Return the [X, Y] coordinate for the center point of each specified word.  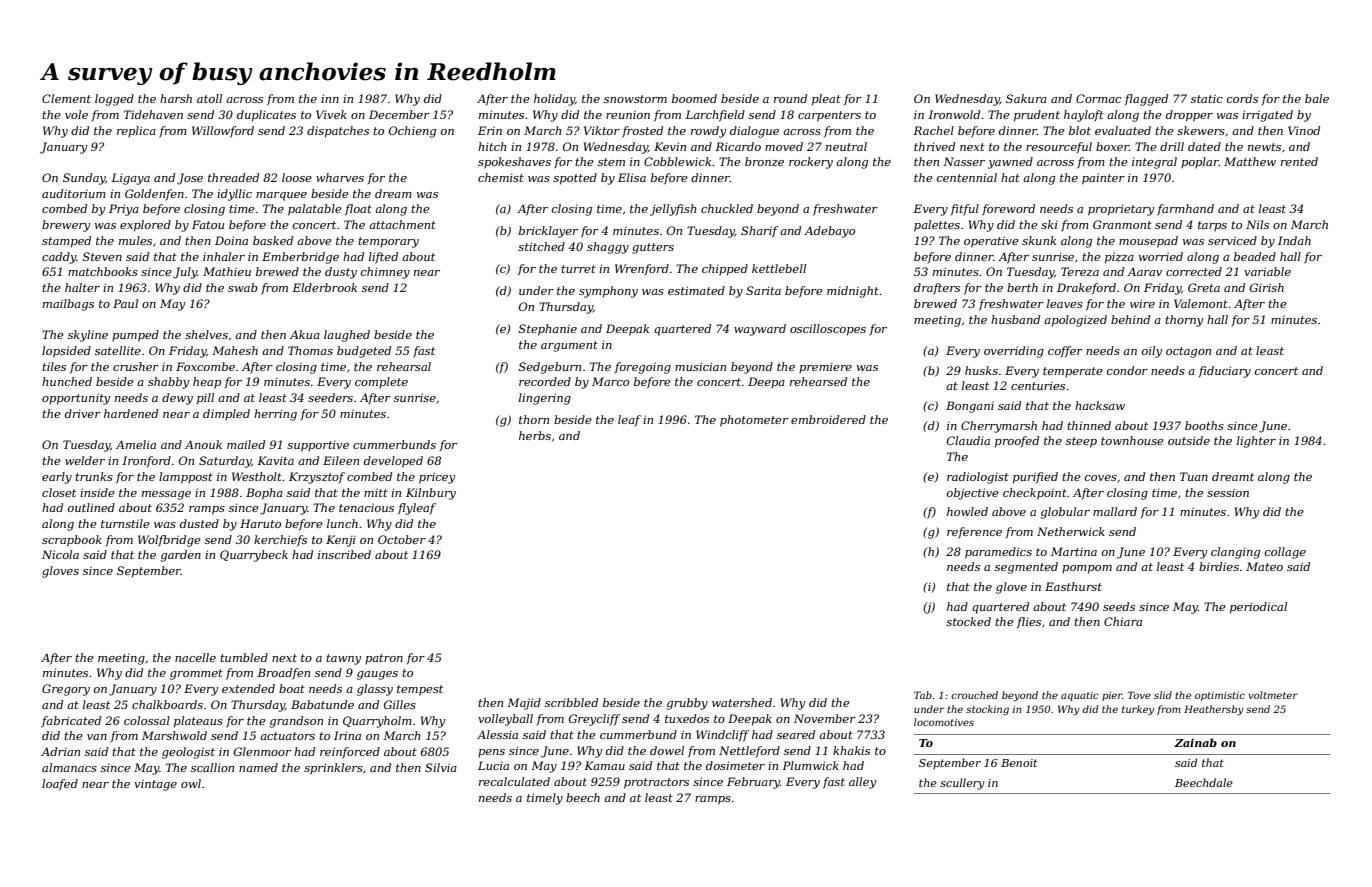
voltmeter [1273, 695]
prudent [1037, 116]
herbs [535, 435]
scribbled [571, 702]
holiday [554, 100]
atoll [209, 98]
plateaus [198, 722]
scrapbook [72, 541]
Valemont [1201, 303]
